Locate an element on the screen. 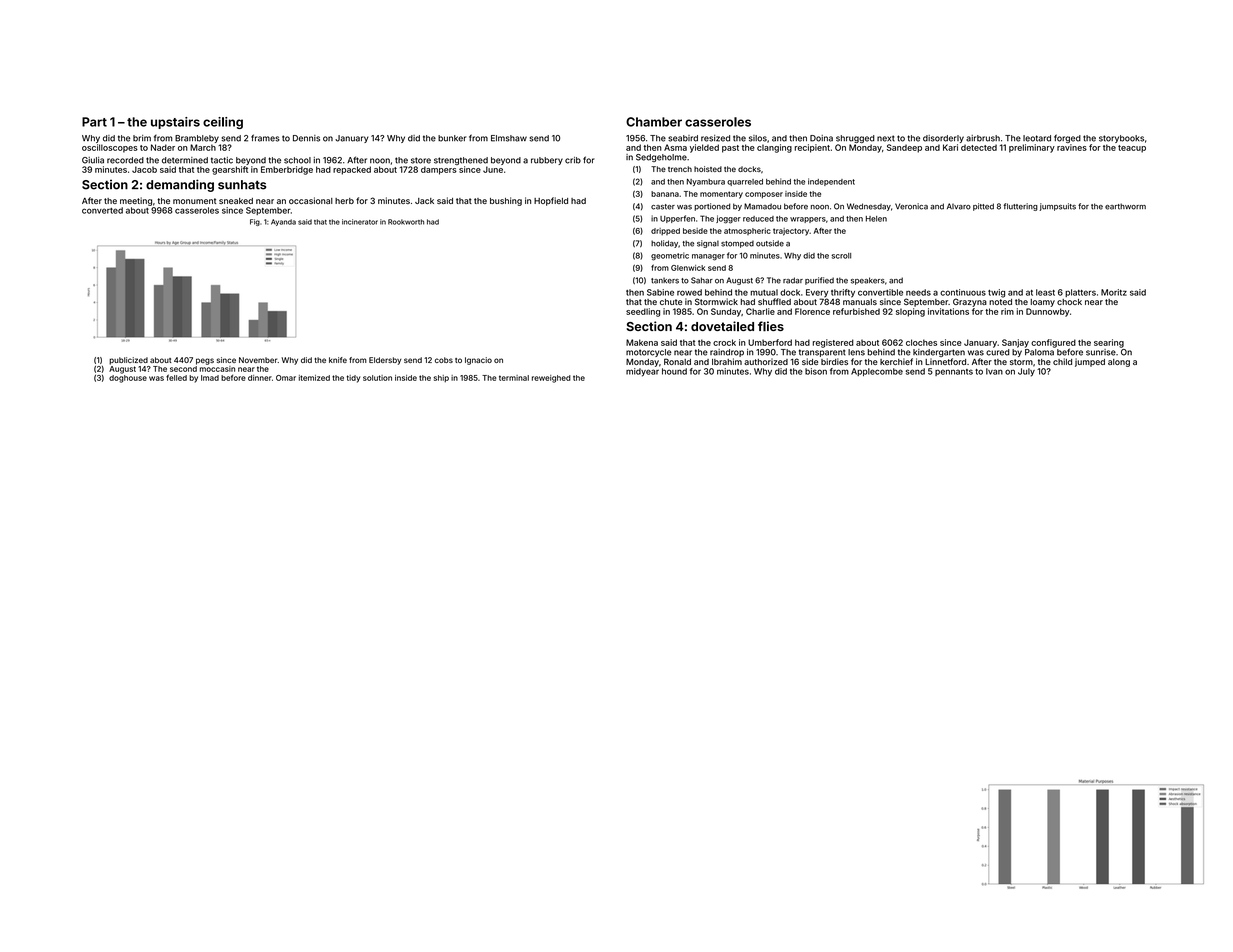 The image size is (1233, 952). dovetailed is located at coordinates (722, 326).
